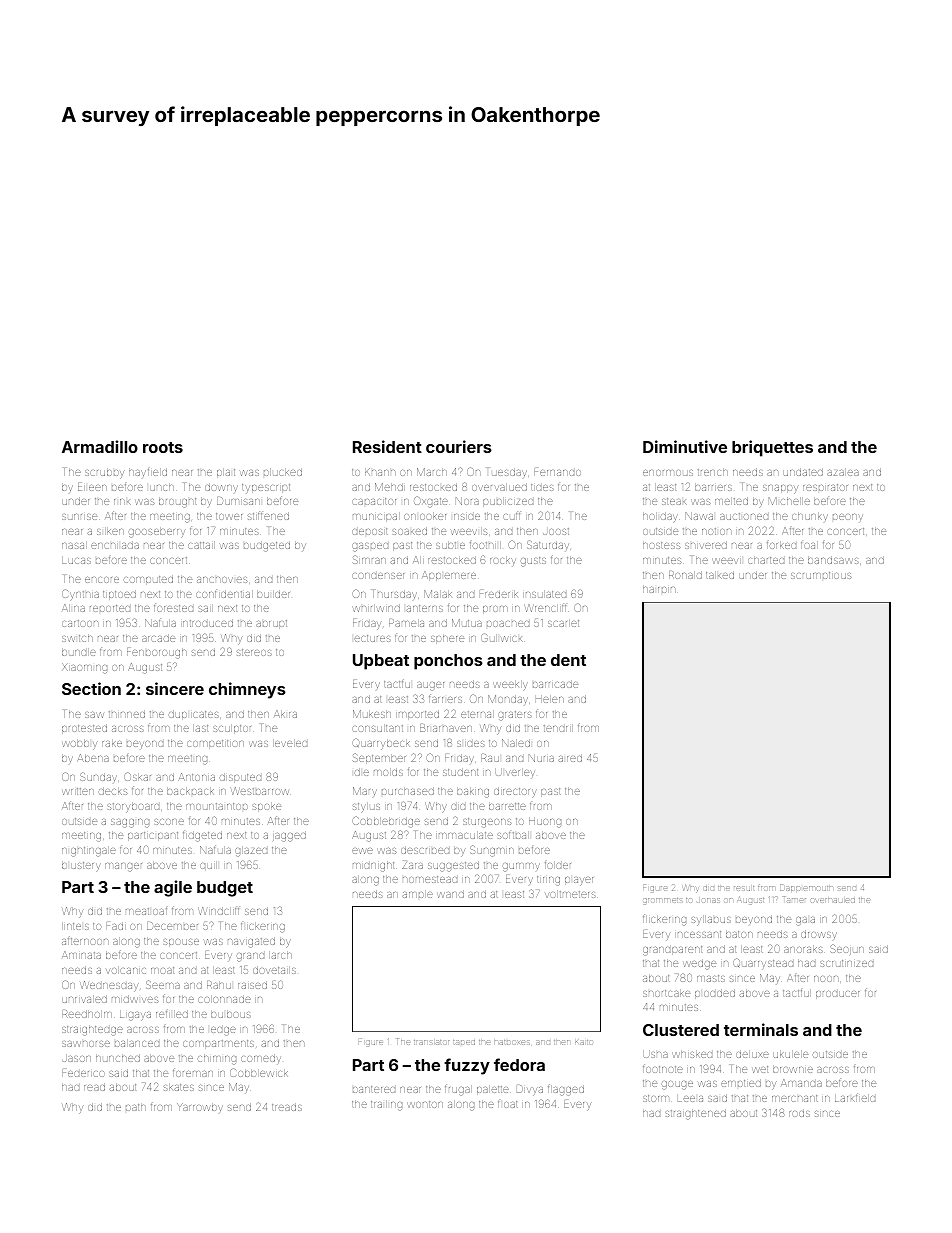  What do you see at coordinates (789, 501) in the screenshot?
I see `Michelle` at bounding box center [789, 501].
